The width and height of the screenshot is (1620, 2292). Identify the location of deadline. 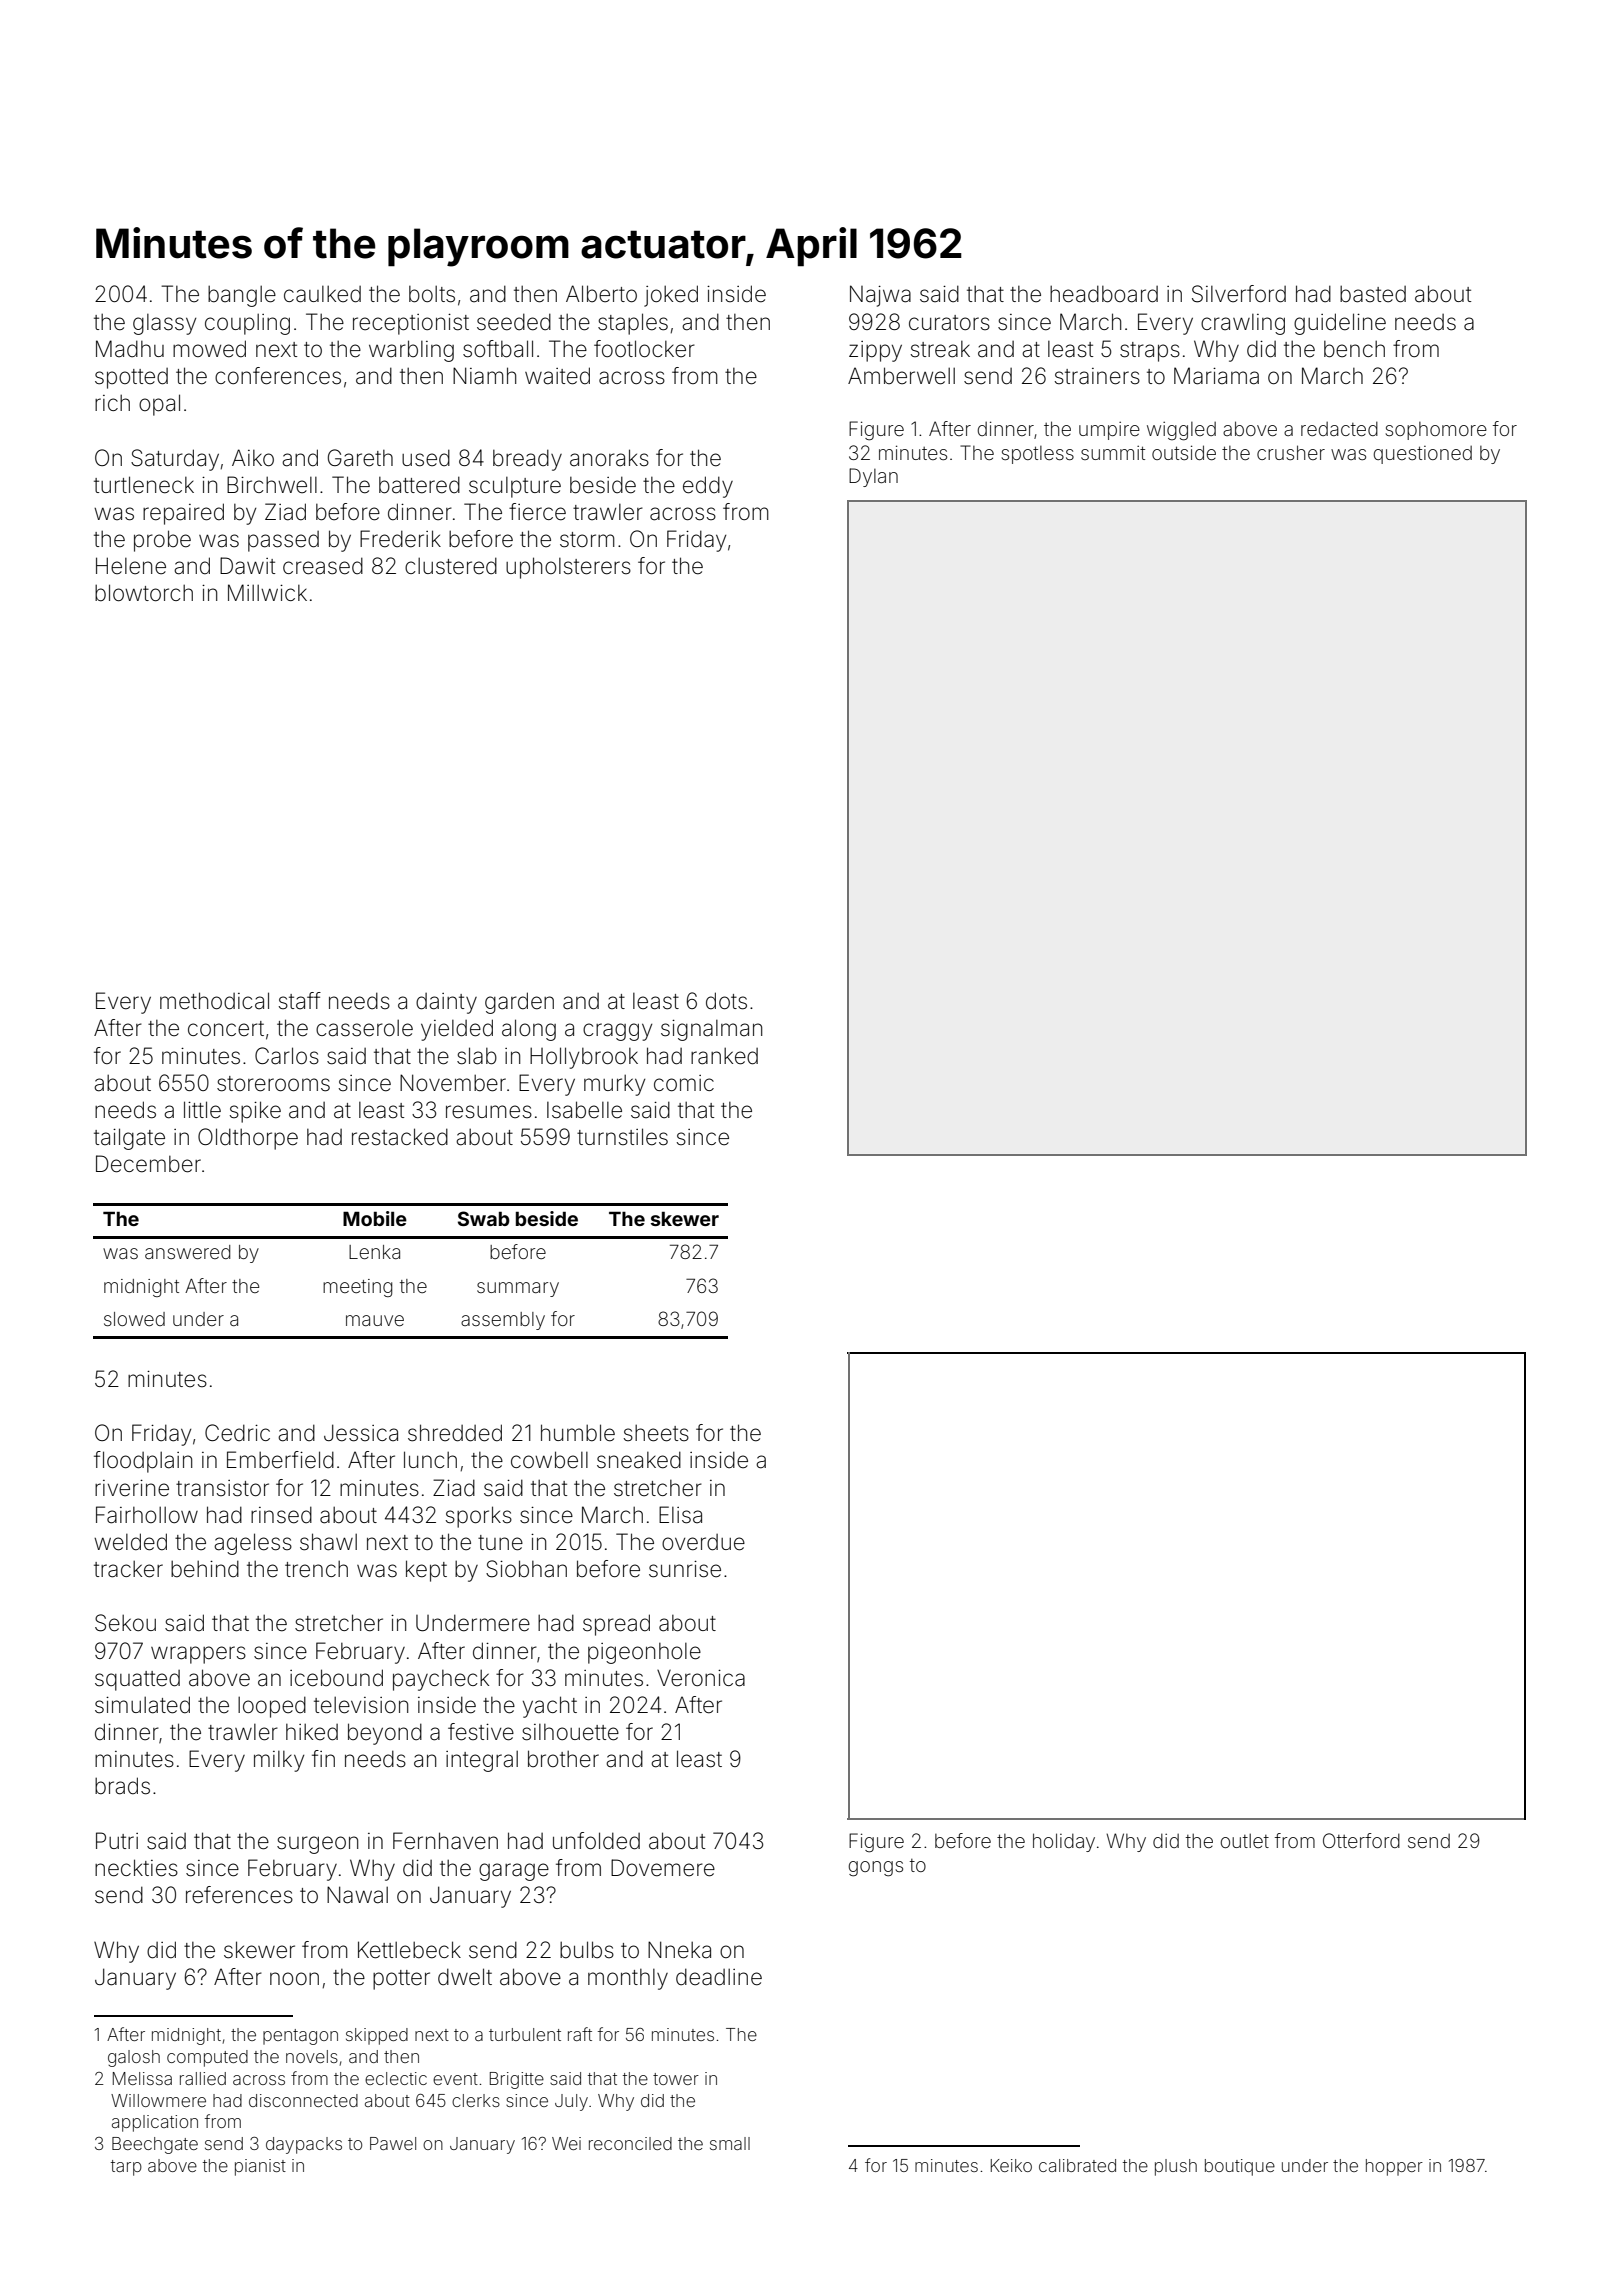
(719, 1977).
